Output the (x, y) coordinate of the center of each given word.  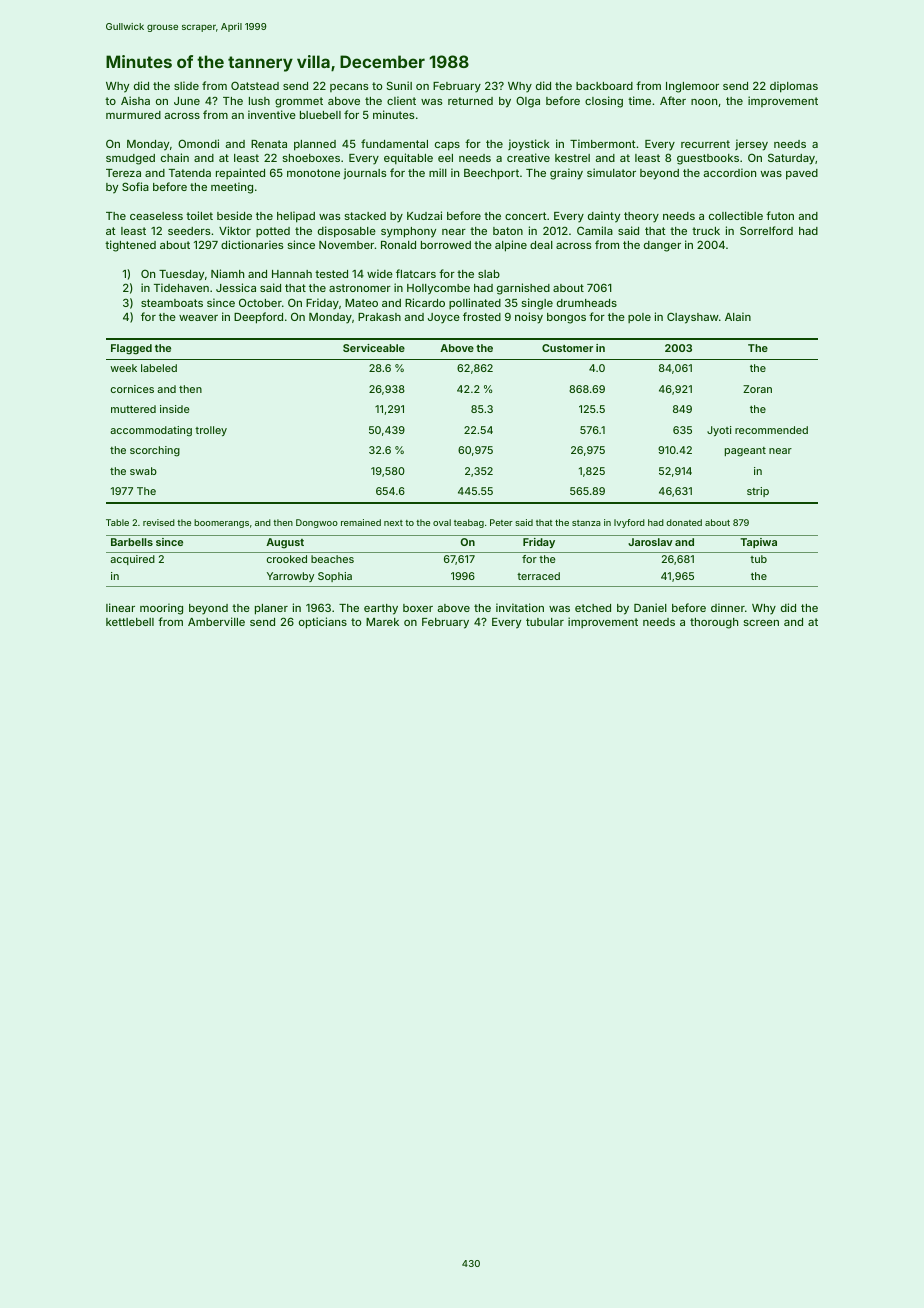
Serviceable (374, 348)
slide (186, 85)
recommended (771, 430)
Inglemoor (692, 87)
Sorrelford (766, 230)
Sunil (399, 85)
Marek (382, 622)
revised (159, 522)
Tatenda (190, 173)
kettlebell (130, 622)
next (393, 523)
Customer (567, 348)
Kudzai (424, 215)
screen (761, 623)
